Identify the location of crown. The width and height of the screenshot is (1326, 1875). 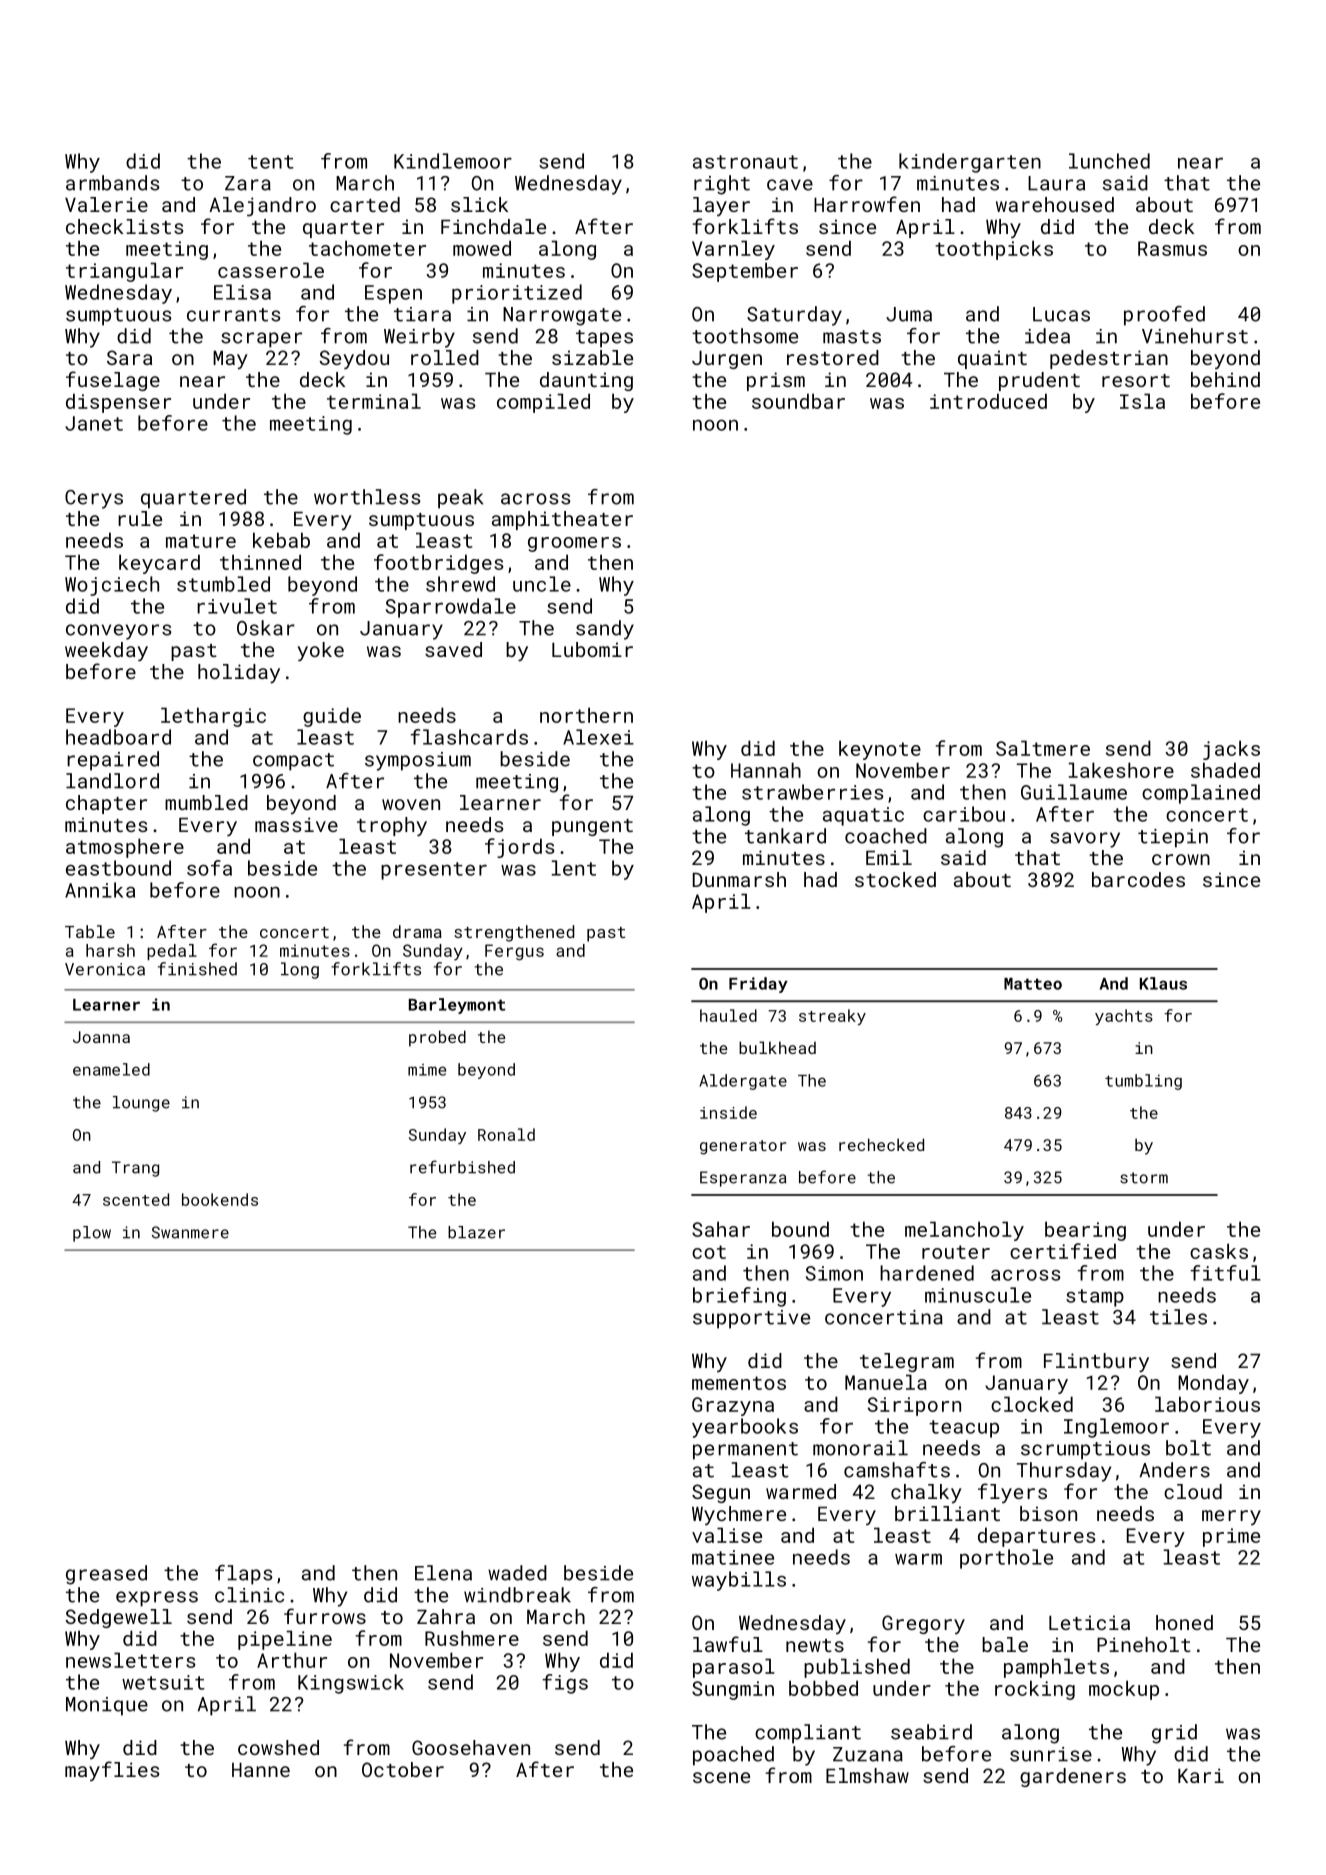
(1181, 859).
